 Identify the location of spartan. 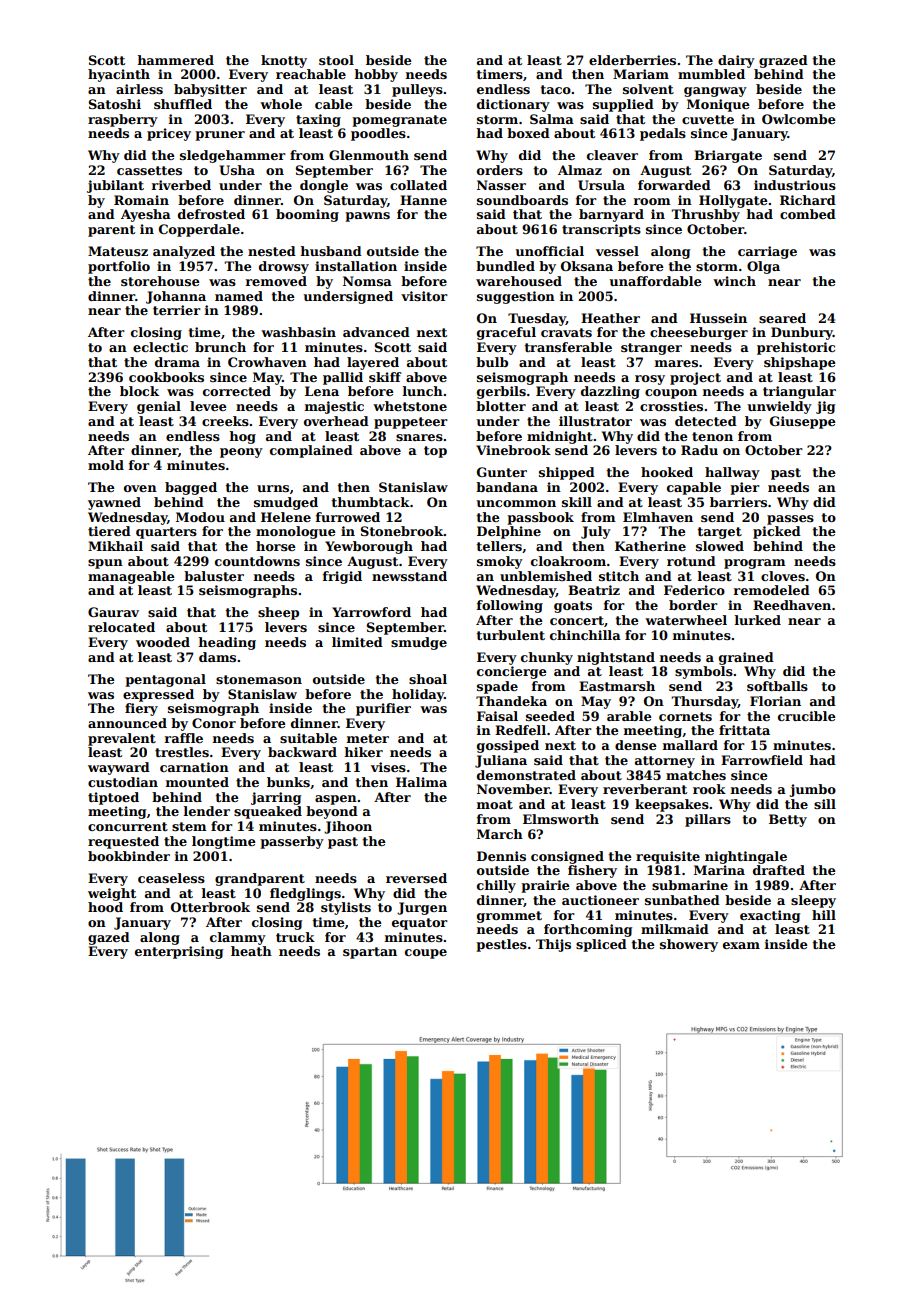
(370, 953).
